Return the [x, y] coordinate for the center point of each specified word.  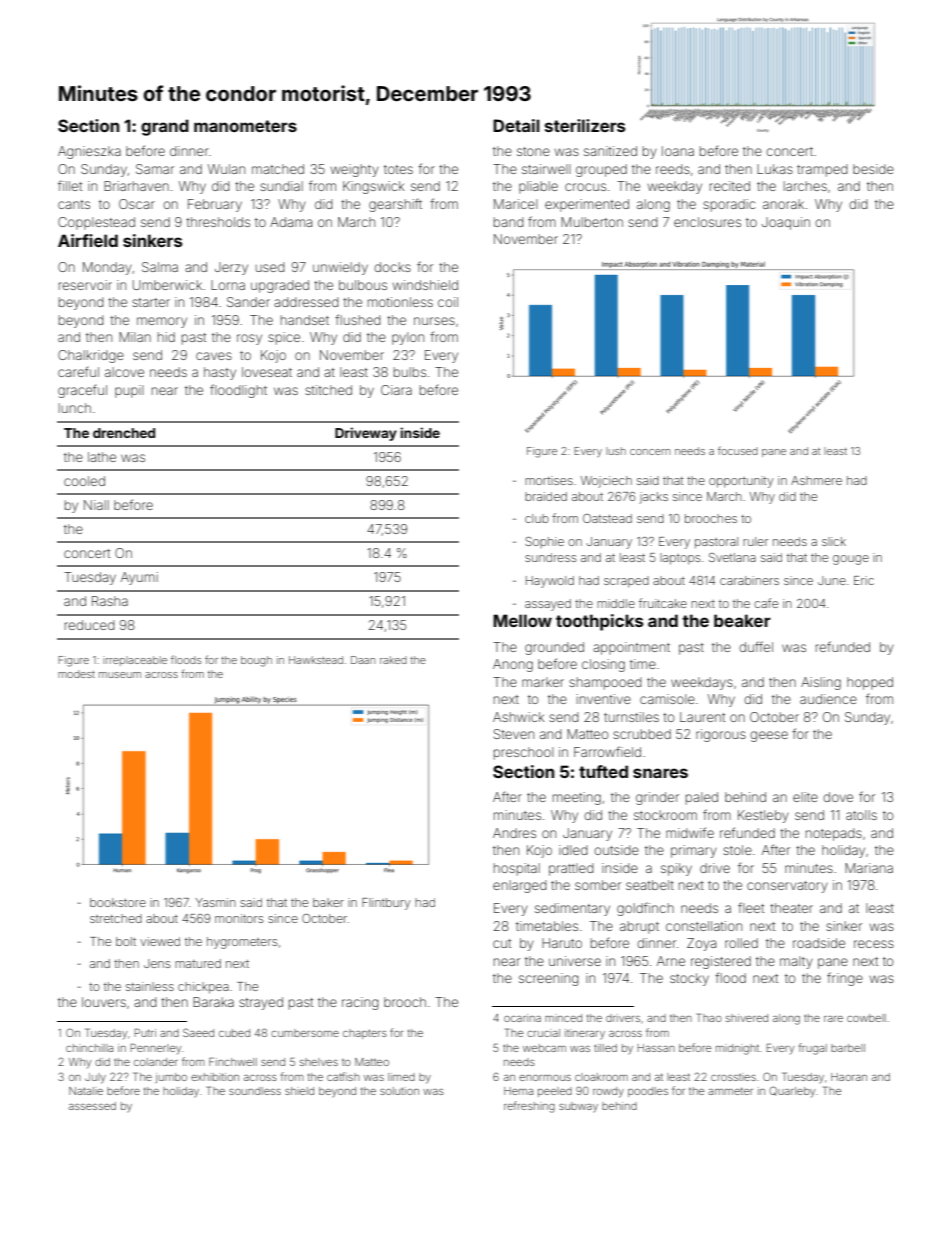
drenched [124, 433]
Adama [291, 222]
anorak [783, 204]
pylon [408, 338]
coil [448, 302]
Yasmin [215, 902]
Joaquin [786, 223]
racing [360, 1003]
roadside [819, 943]
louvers [104, 1002]
